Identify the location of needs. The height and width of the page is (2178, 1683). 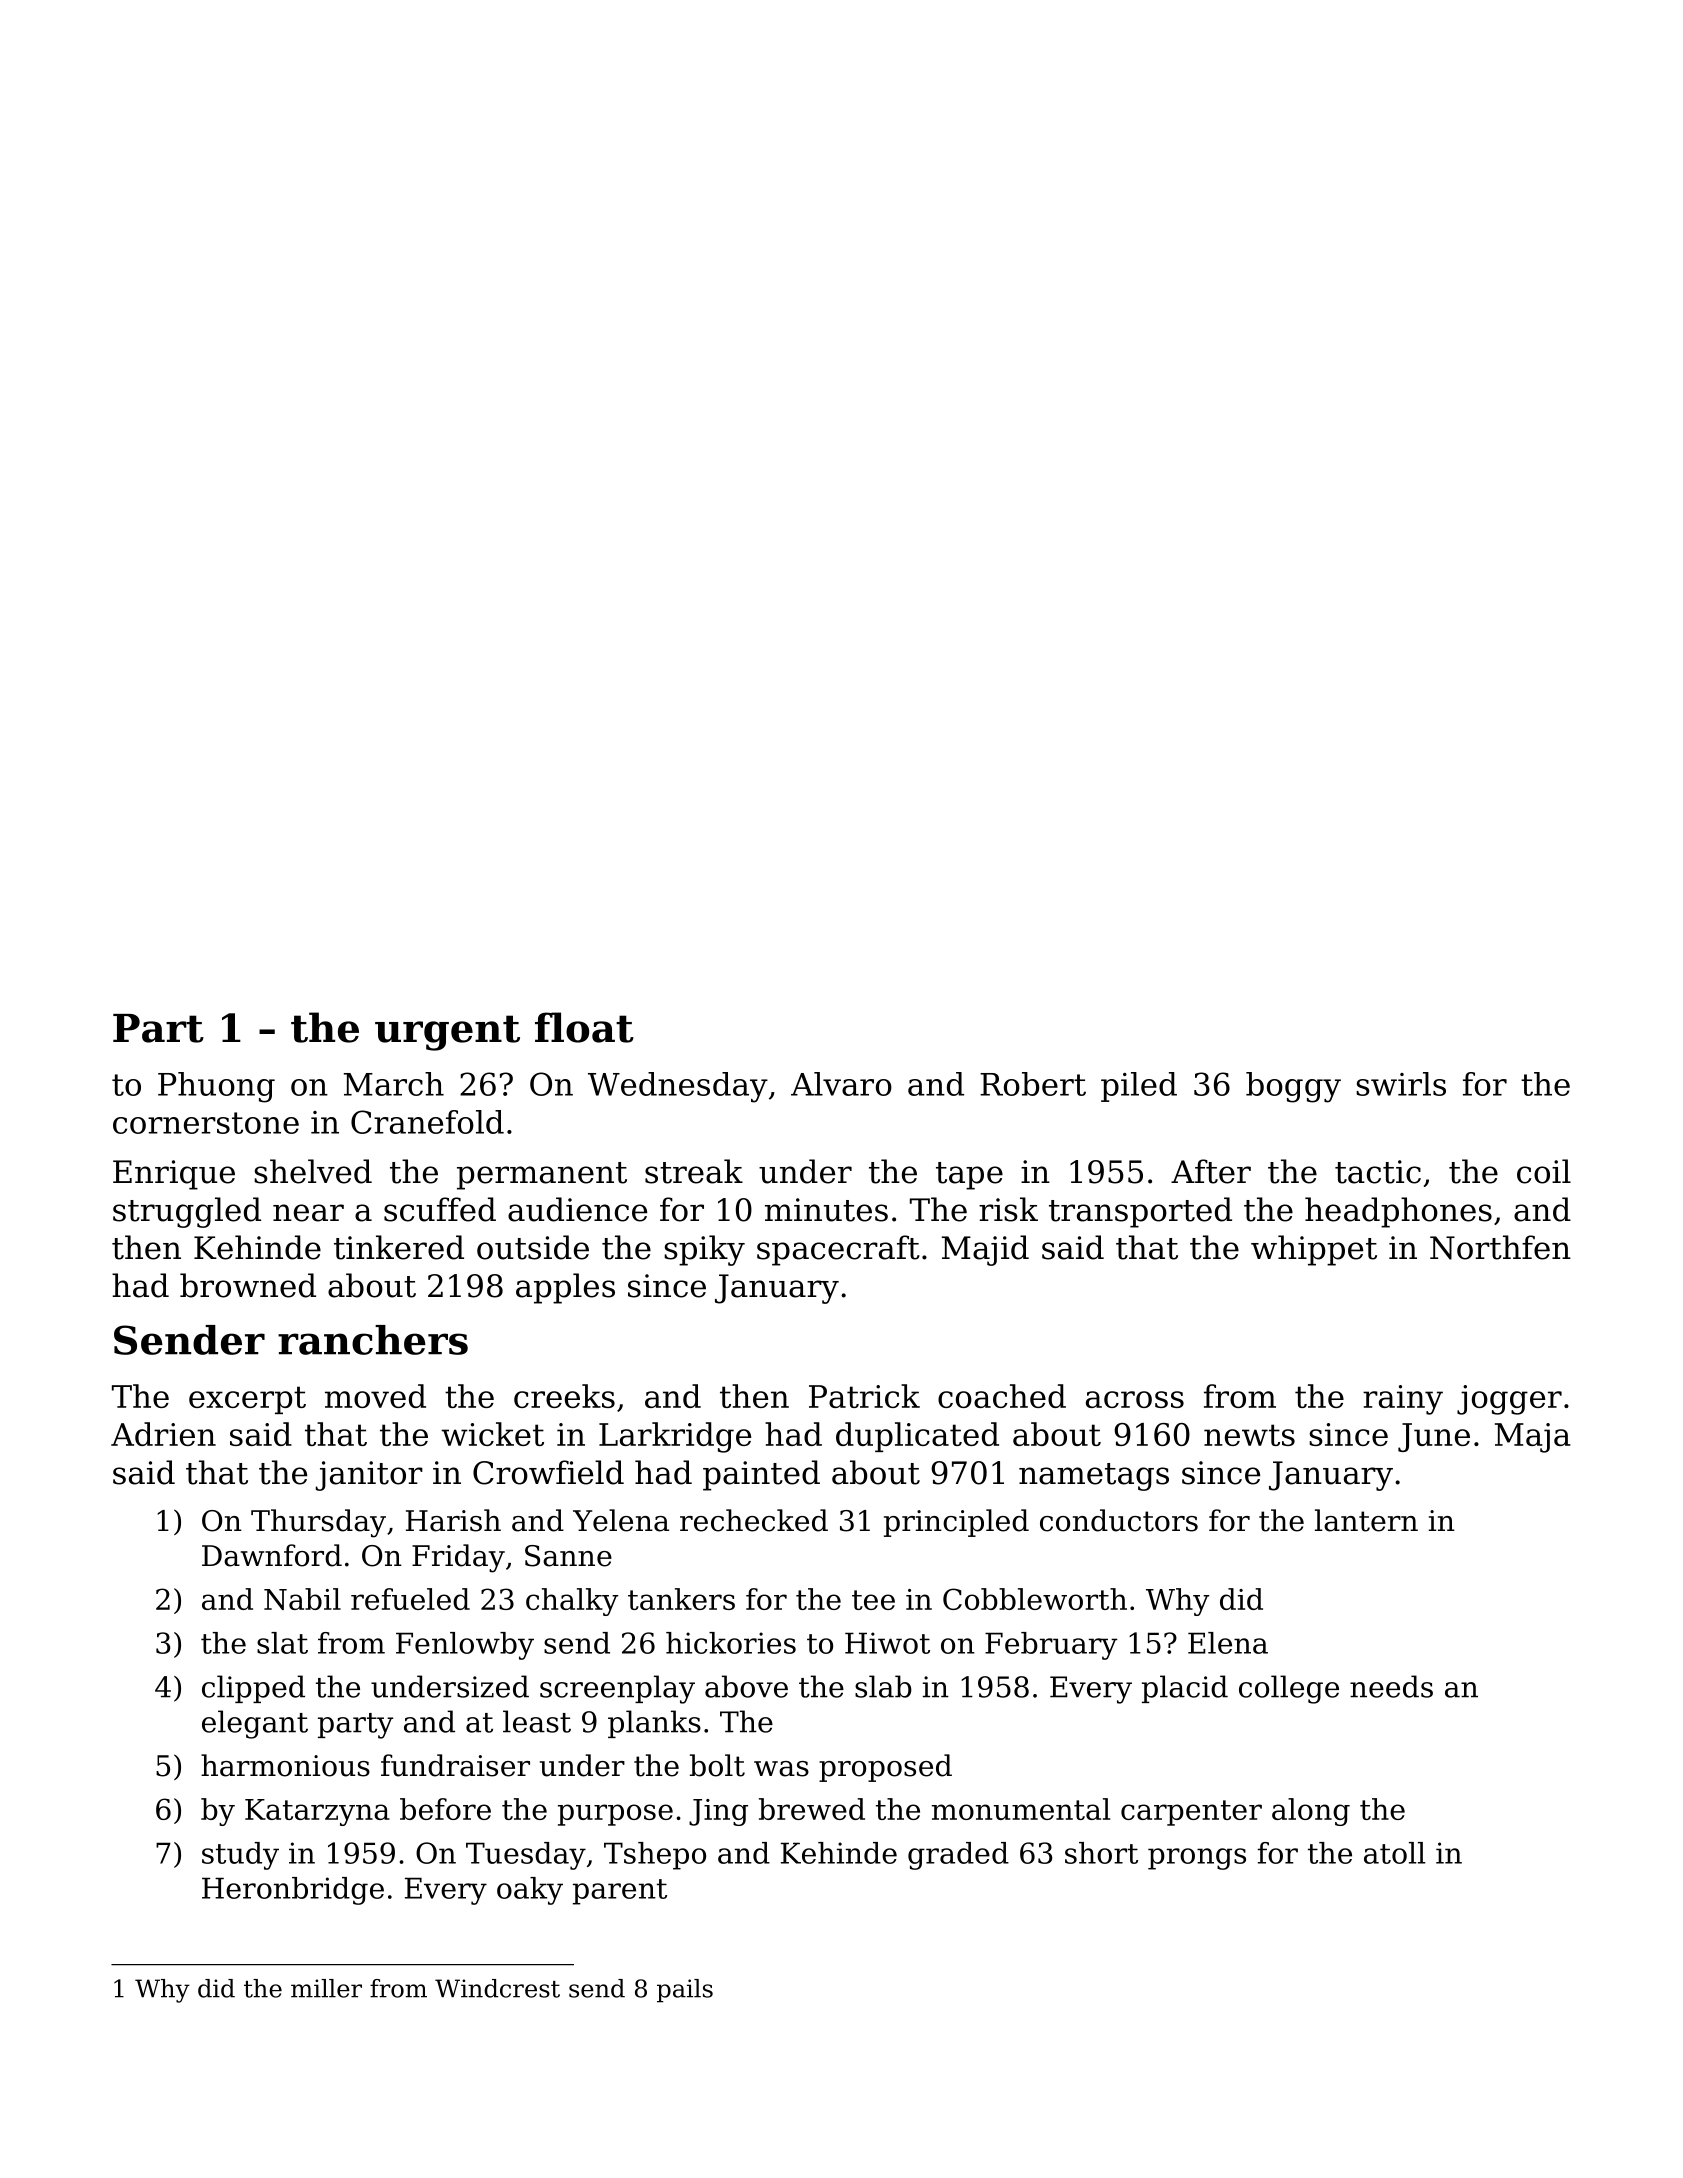
(1391, 1686).
